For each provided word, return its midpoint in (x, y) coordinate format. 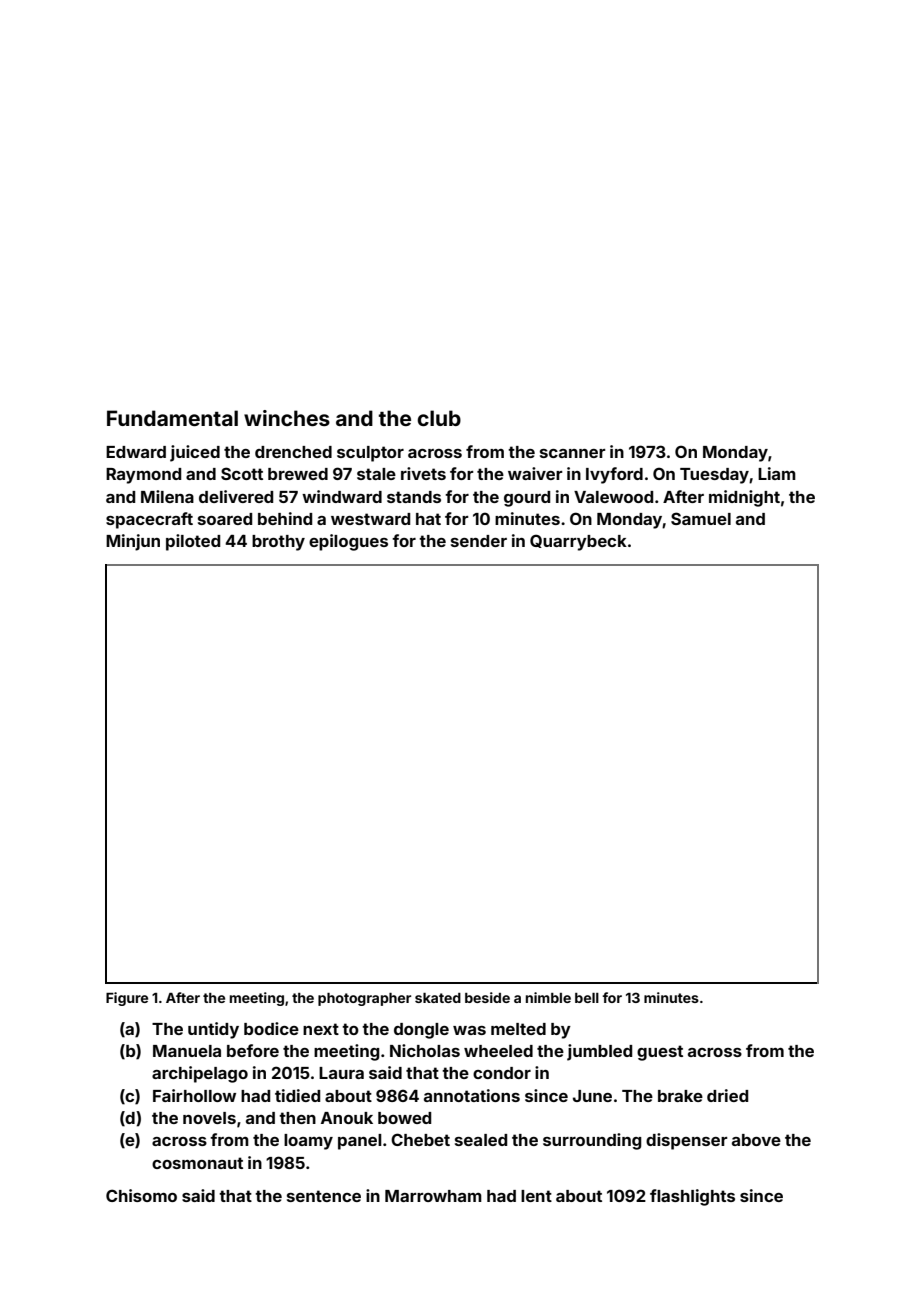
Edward (136, 452)
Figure (127, 999)
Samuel (701, 518)
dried (727, 1095)
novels (209, 1118)
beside (487, 997)
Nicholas (425, 1050)
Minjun (133, 542)
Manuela (187, 1051)
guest (660, 1053)
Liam (777, 473)
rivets (423, 473)
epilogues (348, 542)
